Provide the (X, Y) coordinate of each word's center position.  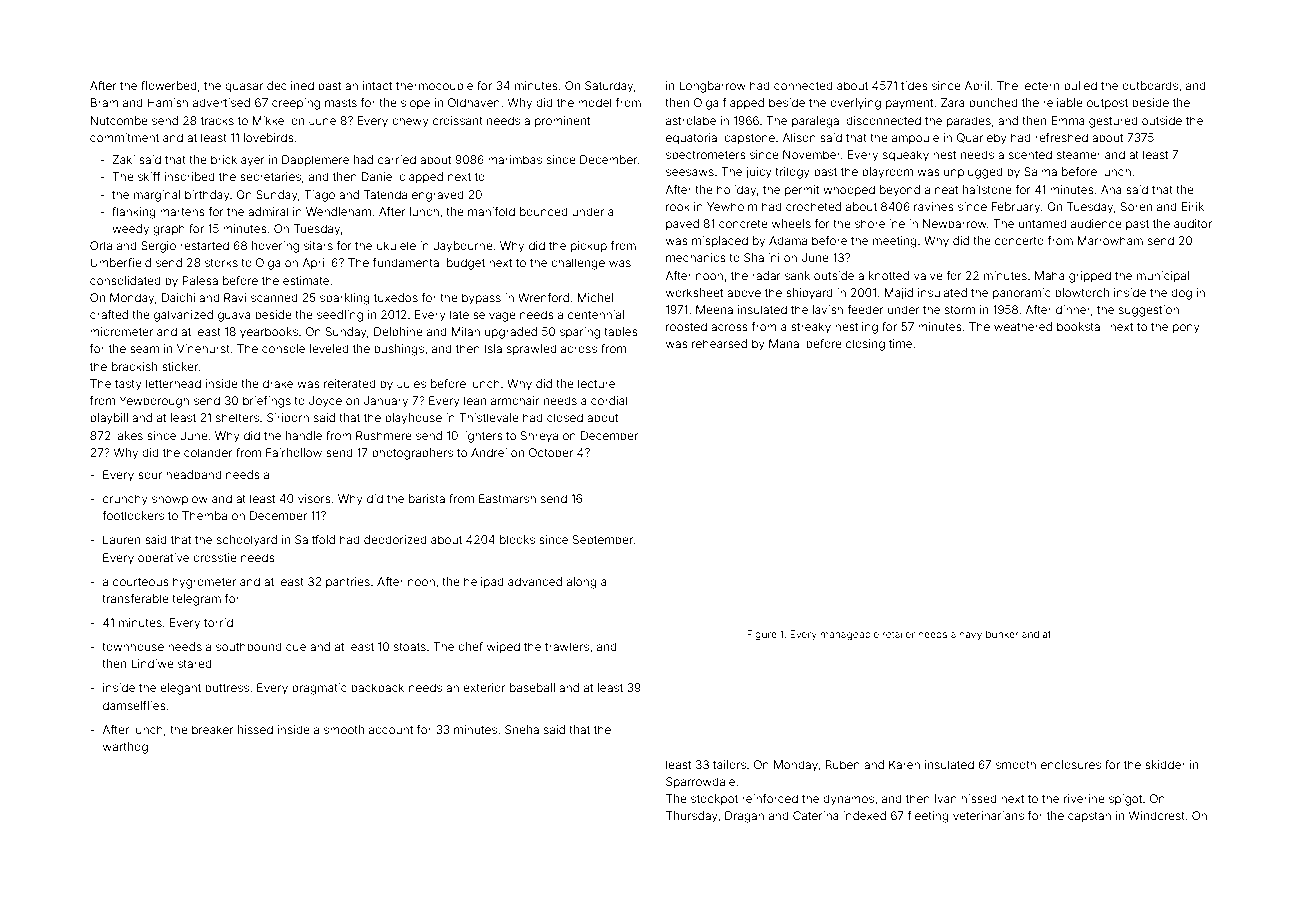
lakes (129, 435)
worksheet (694, 292)
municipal (1163, 277)
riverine (1084, 798)
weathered (1023, 326)
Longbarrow (712, 87)
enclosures (1071, 764)
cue (296, 647)
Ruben (842, 764)
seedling (340, 316)
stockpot (714, 800)
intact (377, 85)
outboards (1150, 85)
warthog (125, 748)
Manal (785, 343)
